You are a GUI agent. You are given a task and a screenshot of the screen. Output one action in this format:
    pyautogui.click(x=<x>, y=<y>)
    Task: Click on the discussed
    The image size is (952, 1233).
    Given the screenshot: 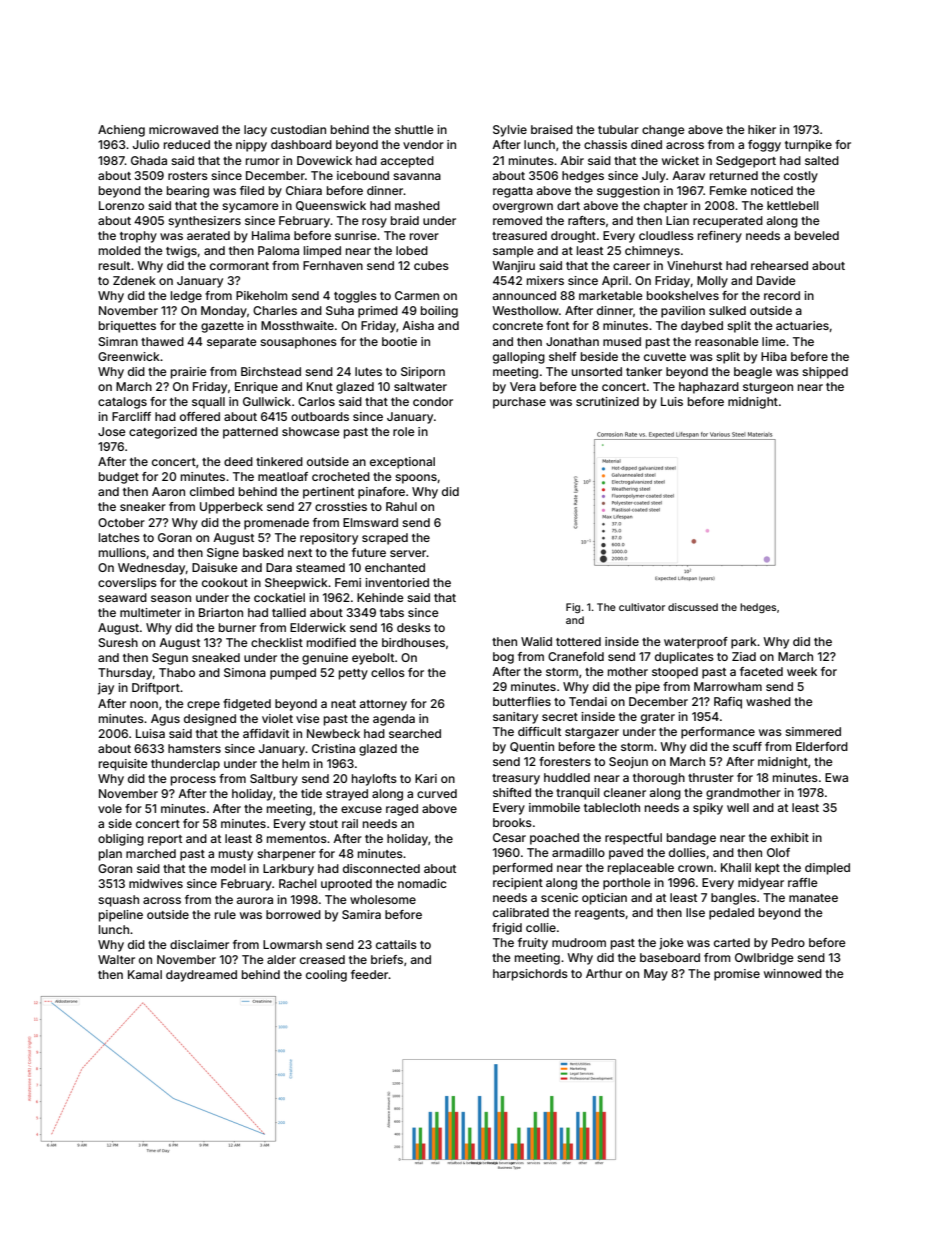 What is the action you would take?
    pyautogui.click(x=693, y=607)
